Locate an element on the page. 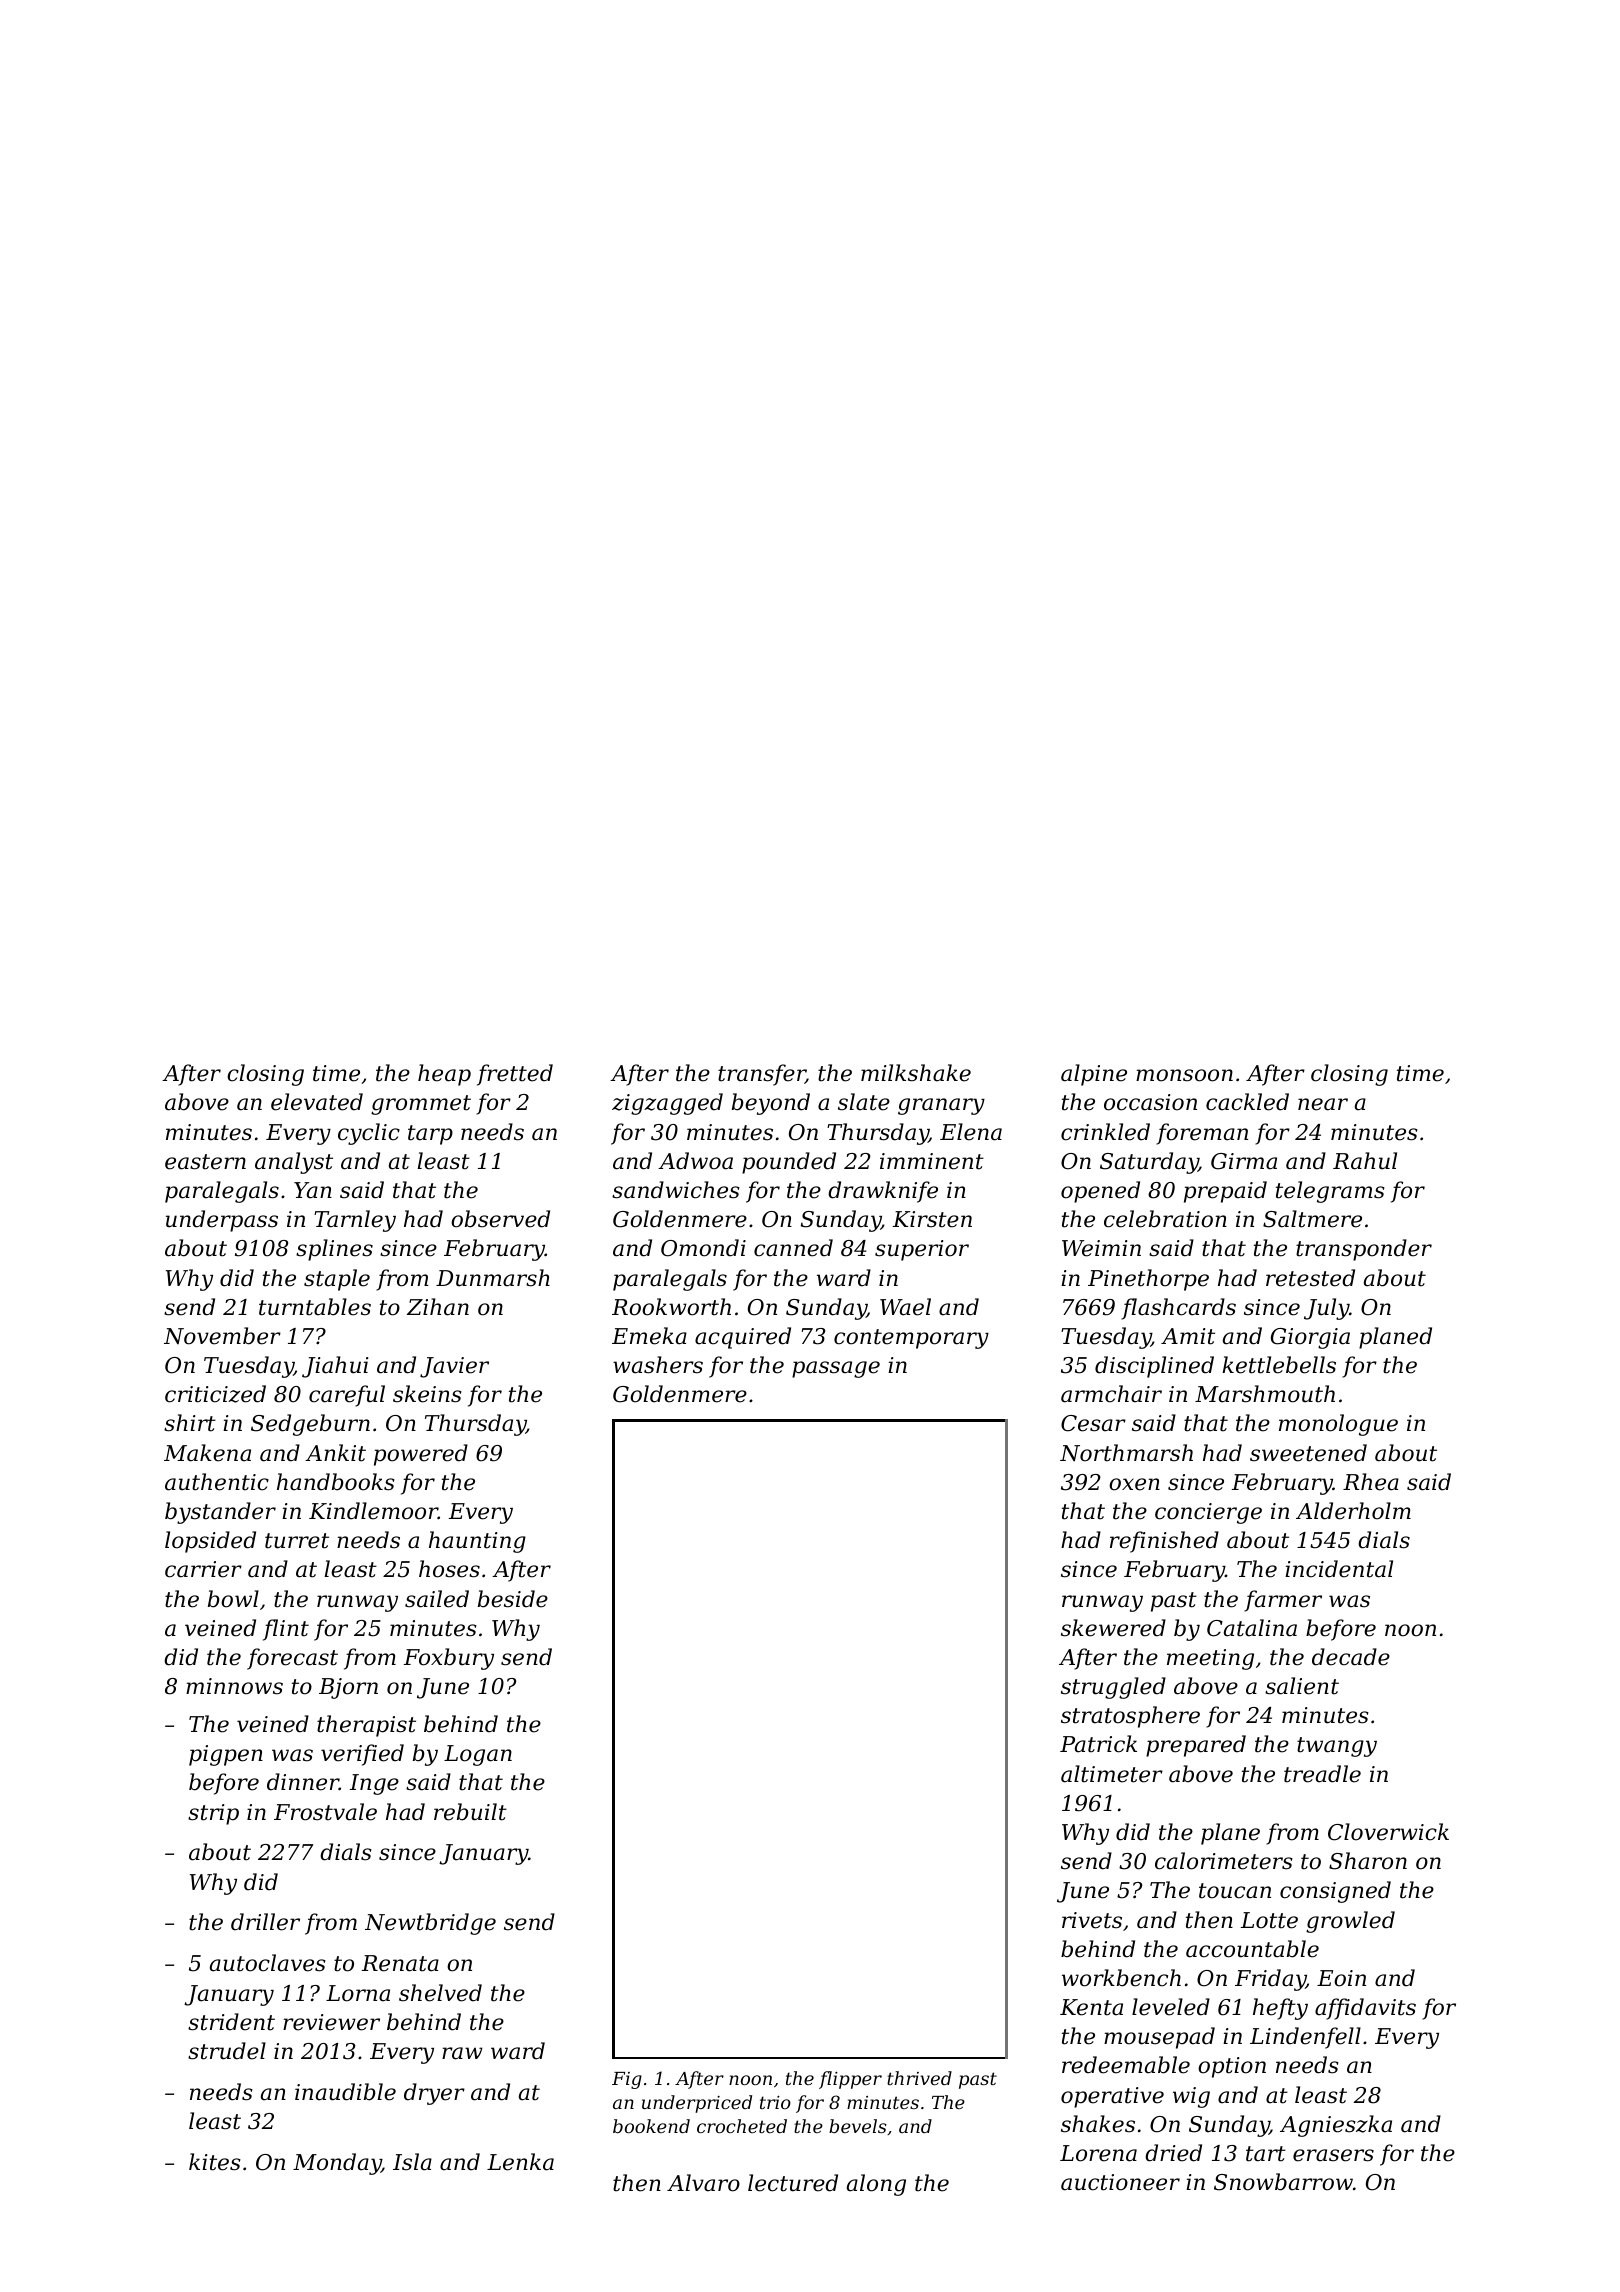  trio is located at coordinates (775, 2102).
